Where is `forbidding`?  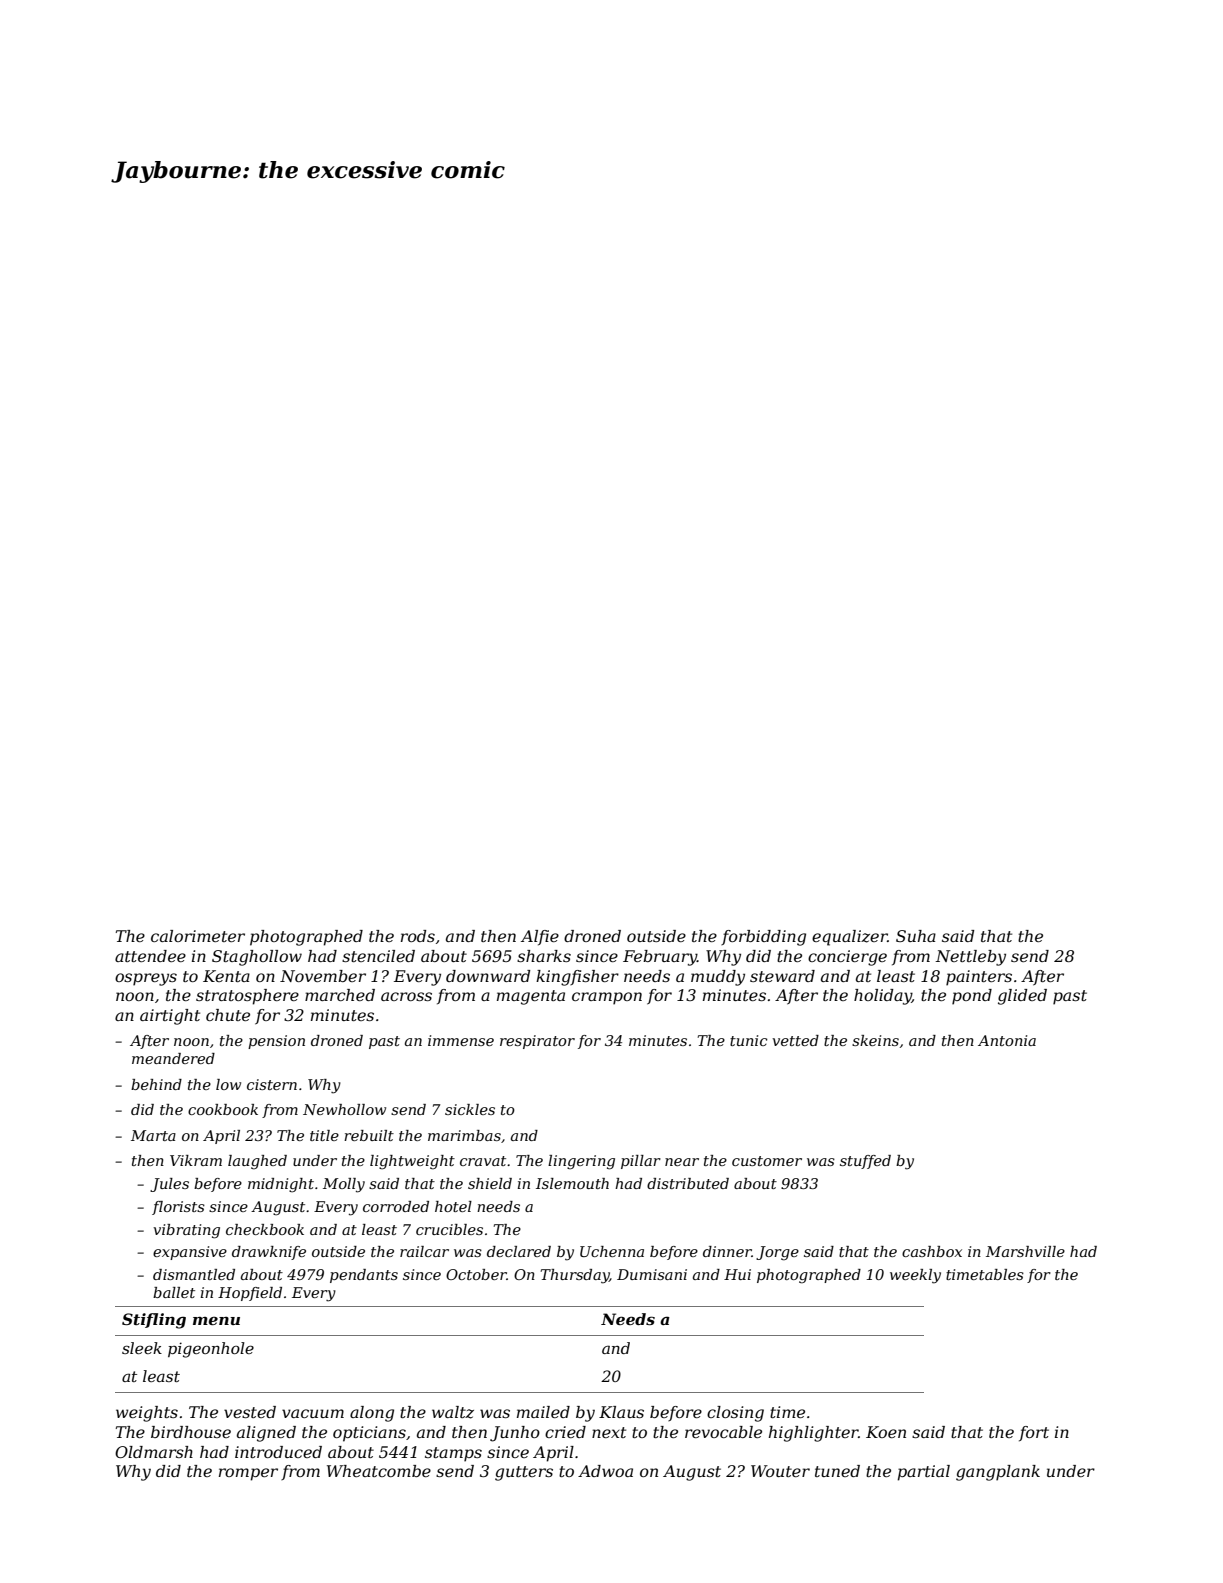
forbidding is located at coordinates (763, 938).
